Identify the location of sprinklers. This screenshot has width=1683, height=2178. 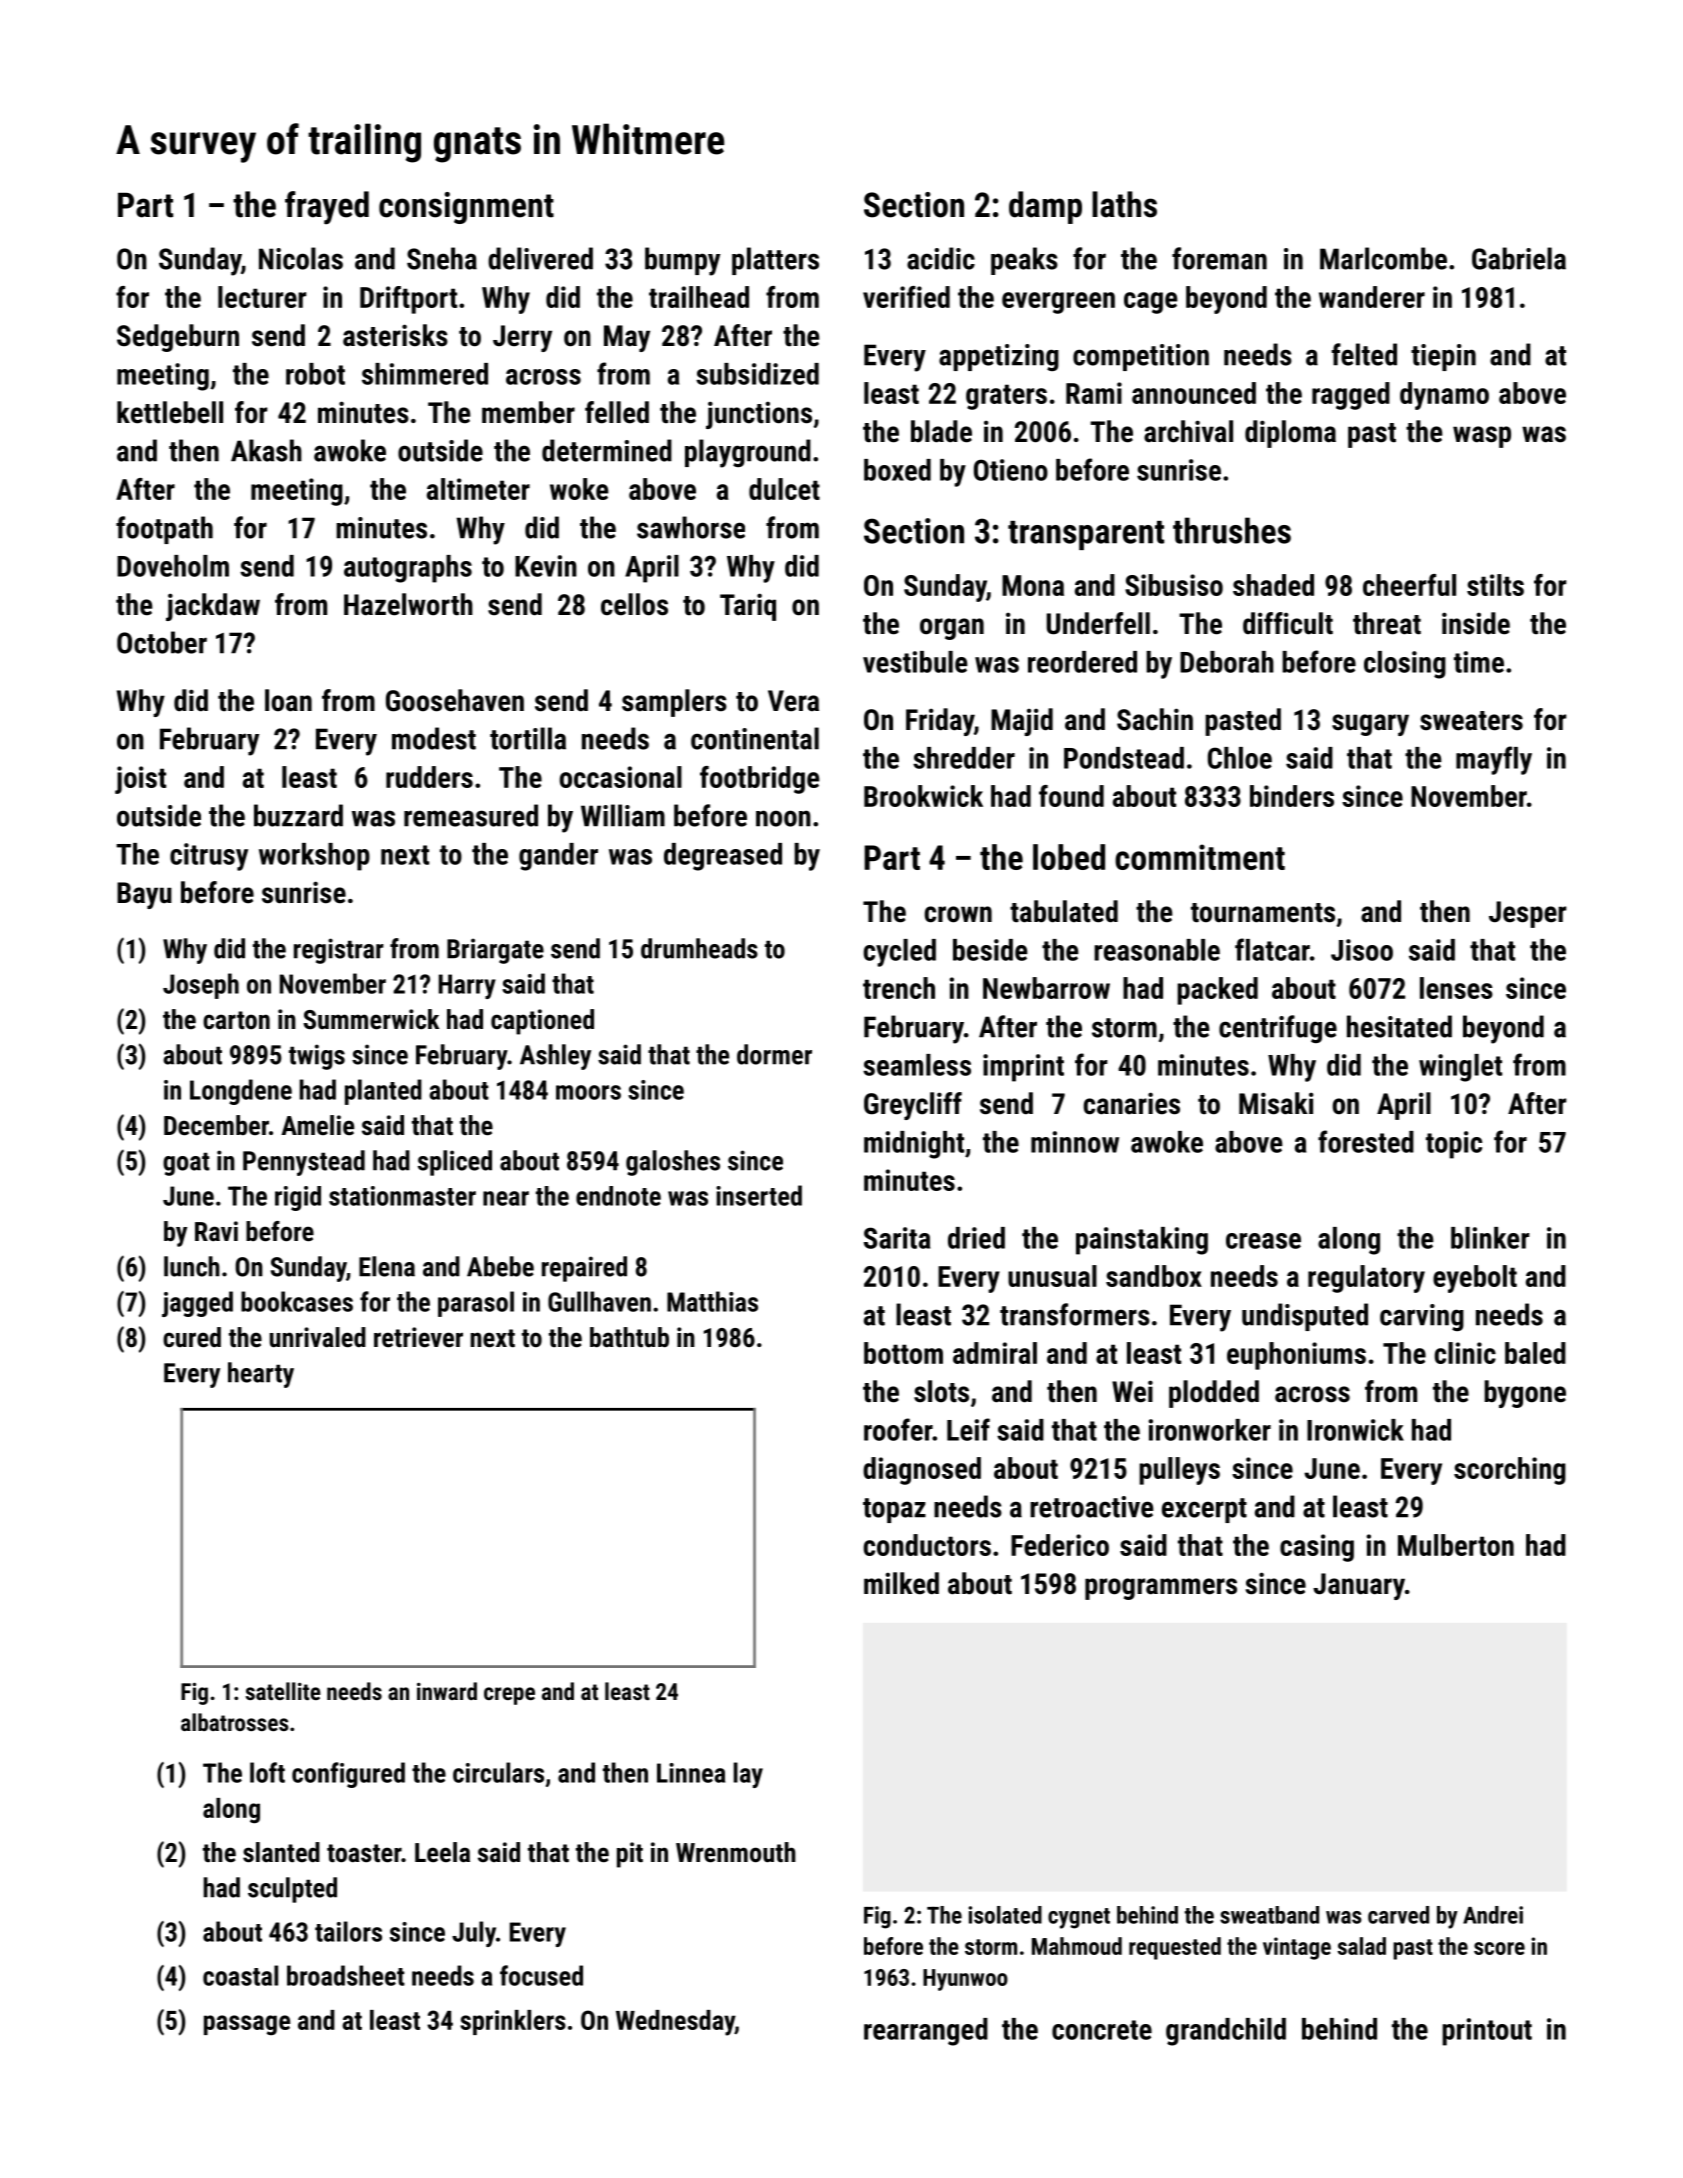
(513, 2022).
